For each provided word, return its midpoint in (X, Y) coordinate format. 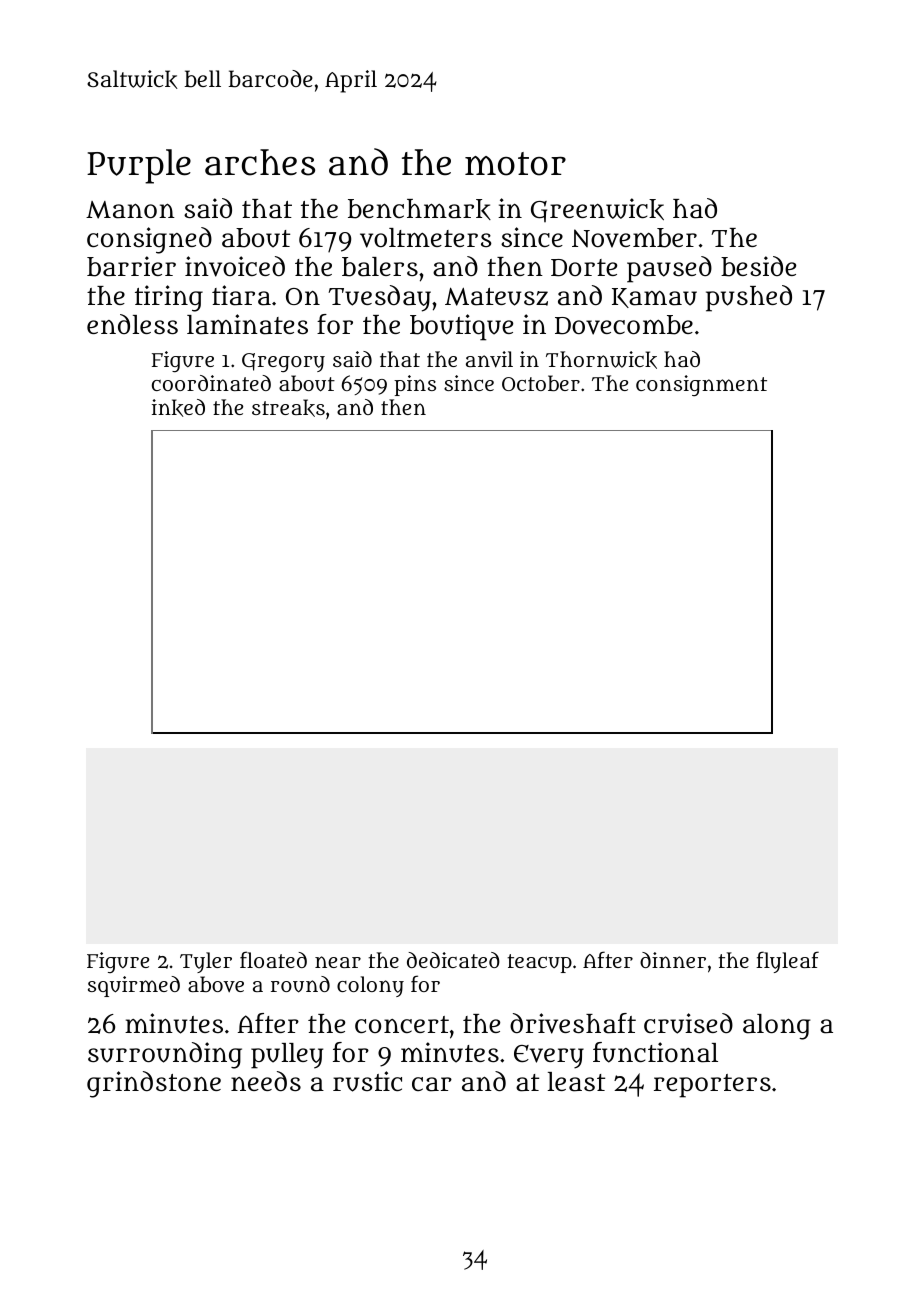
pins (415, 385)
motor (515, 164)
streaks (288, 408)
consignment (701, 385)
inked (178, 408)
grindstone (154, 1084)
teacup (539, 963)
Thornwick (601, 360)
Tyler (206, 962)
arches (260, 162)
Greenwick (597, 210)
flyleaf (787, 962)
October (541, 383)
